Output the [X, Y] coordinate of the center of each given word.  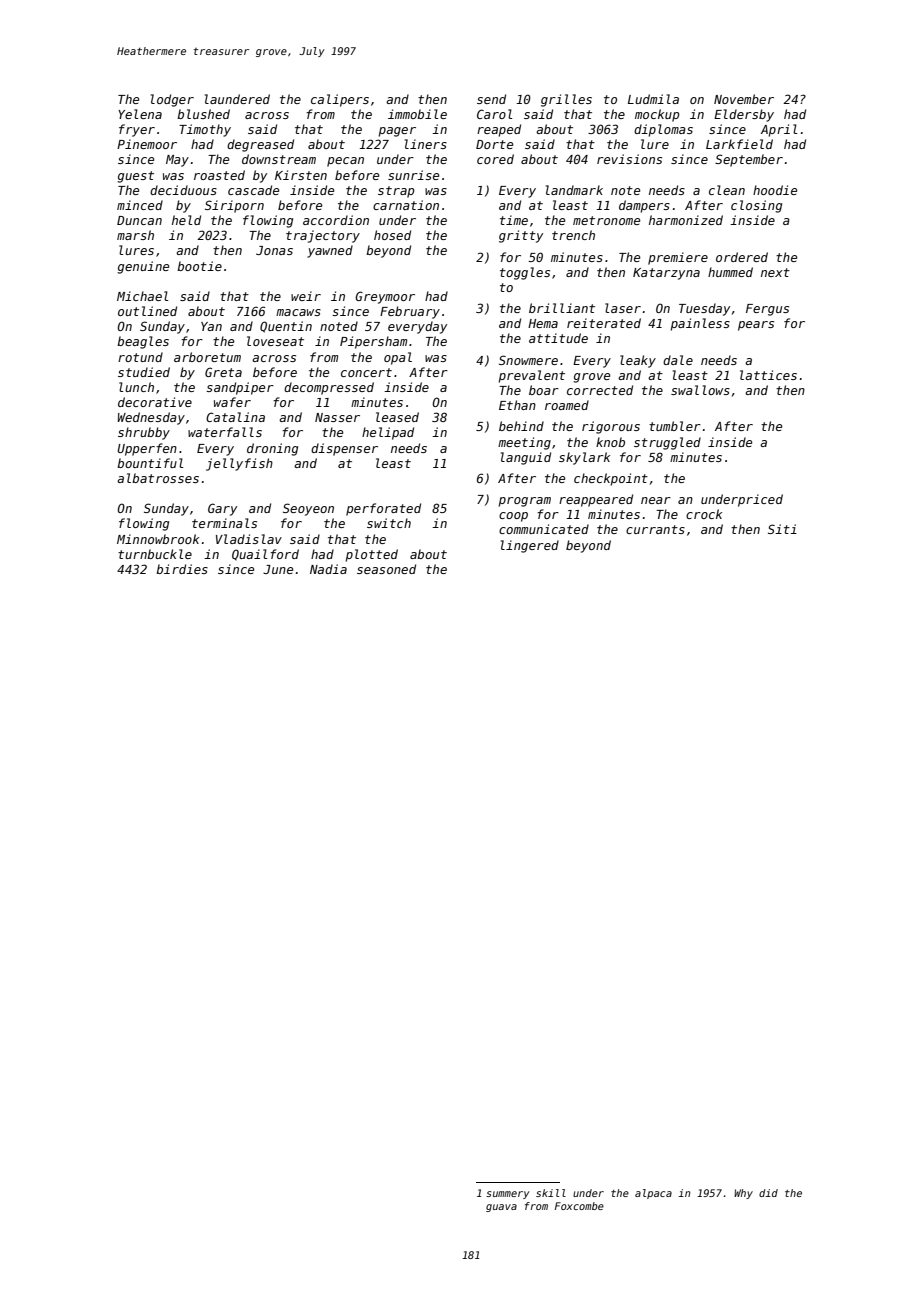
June [278, 569]
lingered [530, 546]
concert [366, 372]
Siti [782, 529]
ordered [742, 257]
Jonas [274, 250]
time [514, 220]
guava [501, 1208]
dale [678, 360]
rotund [140, 357]
